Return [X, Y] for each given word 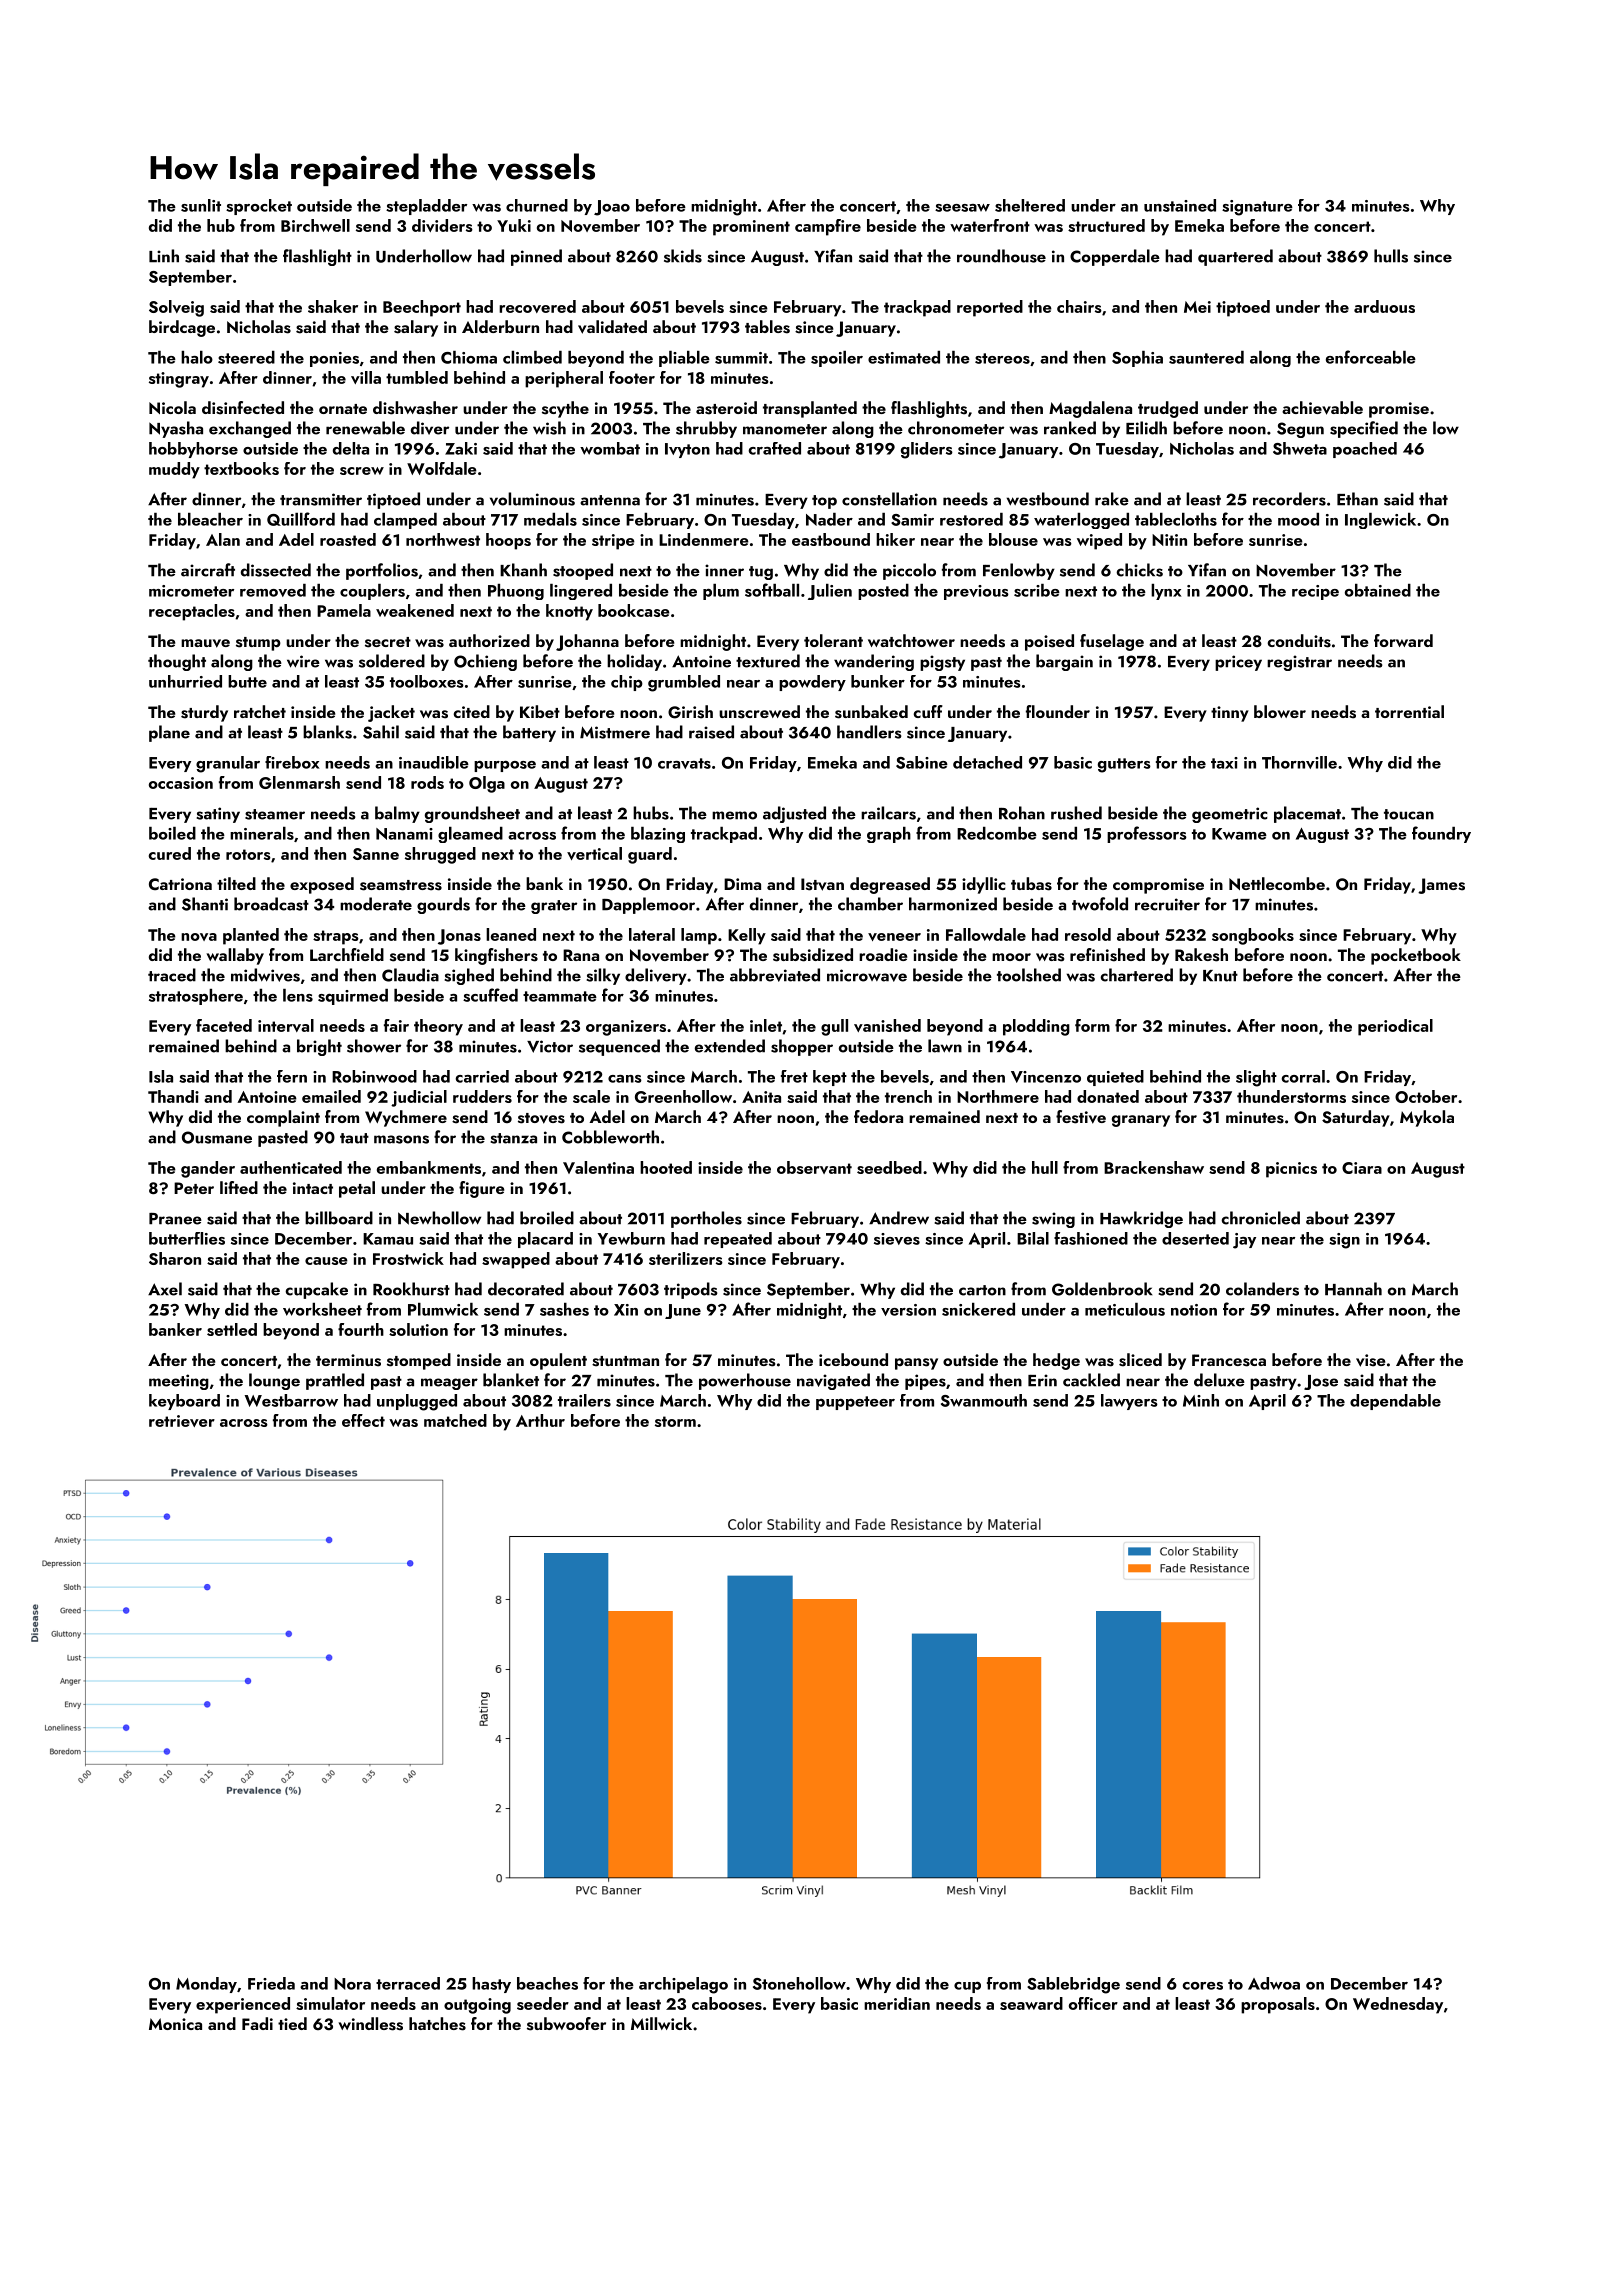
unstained [1180, 205]
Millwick [661, 2023]
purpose [505, 766]
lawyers [1129, 1402]
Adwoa [1274, 1983]
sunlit [201, 205]
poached [1365, 450]
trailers [584, 1400]
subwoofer [566, 2024]
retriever [182, 1421]
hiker [895, 539]
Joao [612, 208]
